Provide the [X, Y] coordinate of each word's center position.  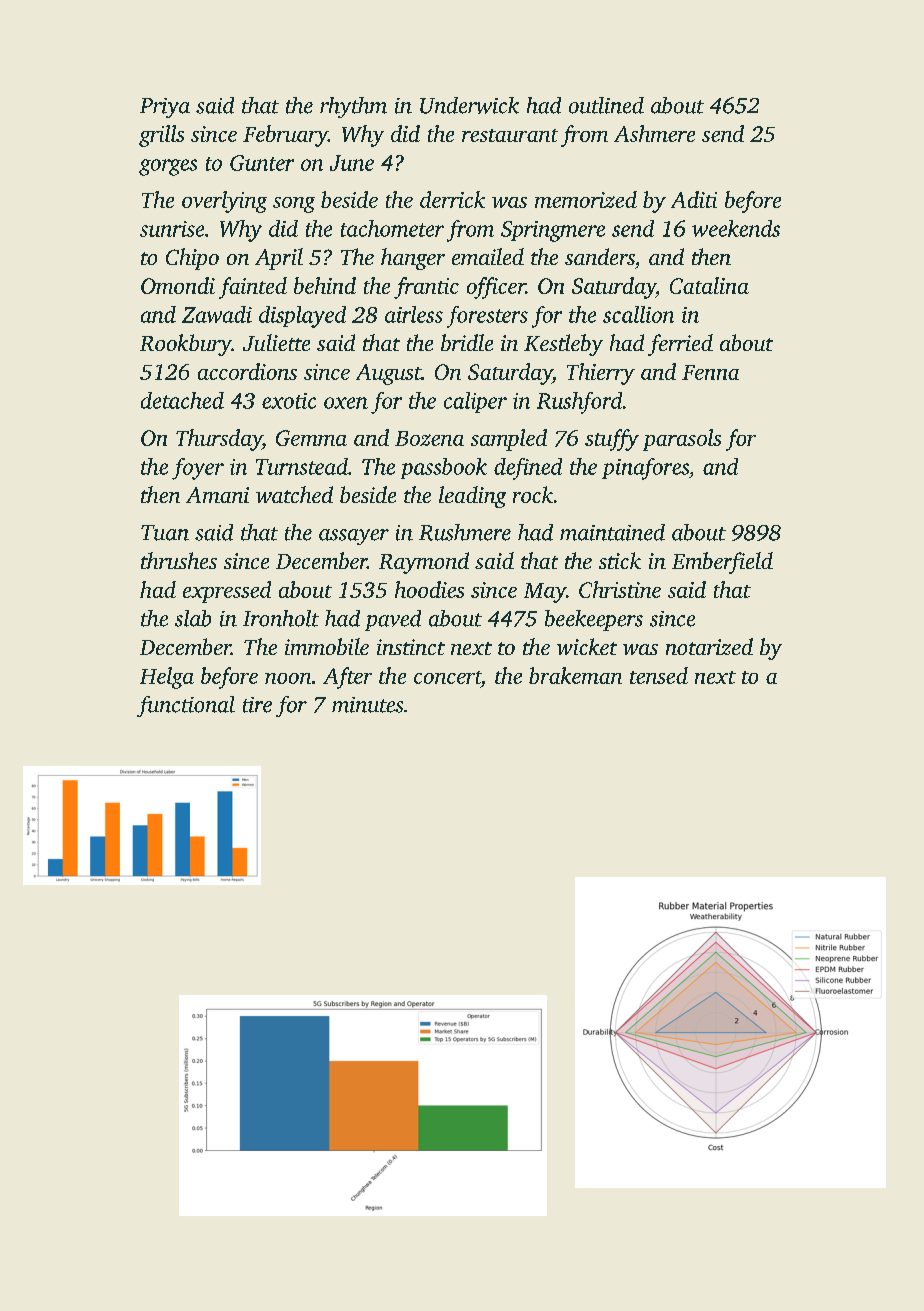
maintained [612, 532]
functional [186, 706]
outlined [606, 105]
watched [294, 494]
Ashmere [654, 133]
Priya [165, 108]
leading [472, 497]
